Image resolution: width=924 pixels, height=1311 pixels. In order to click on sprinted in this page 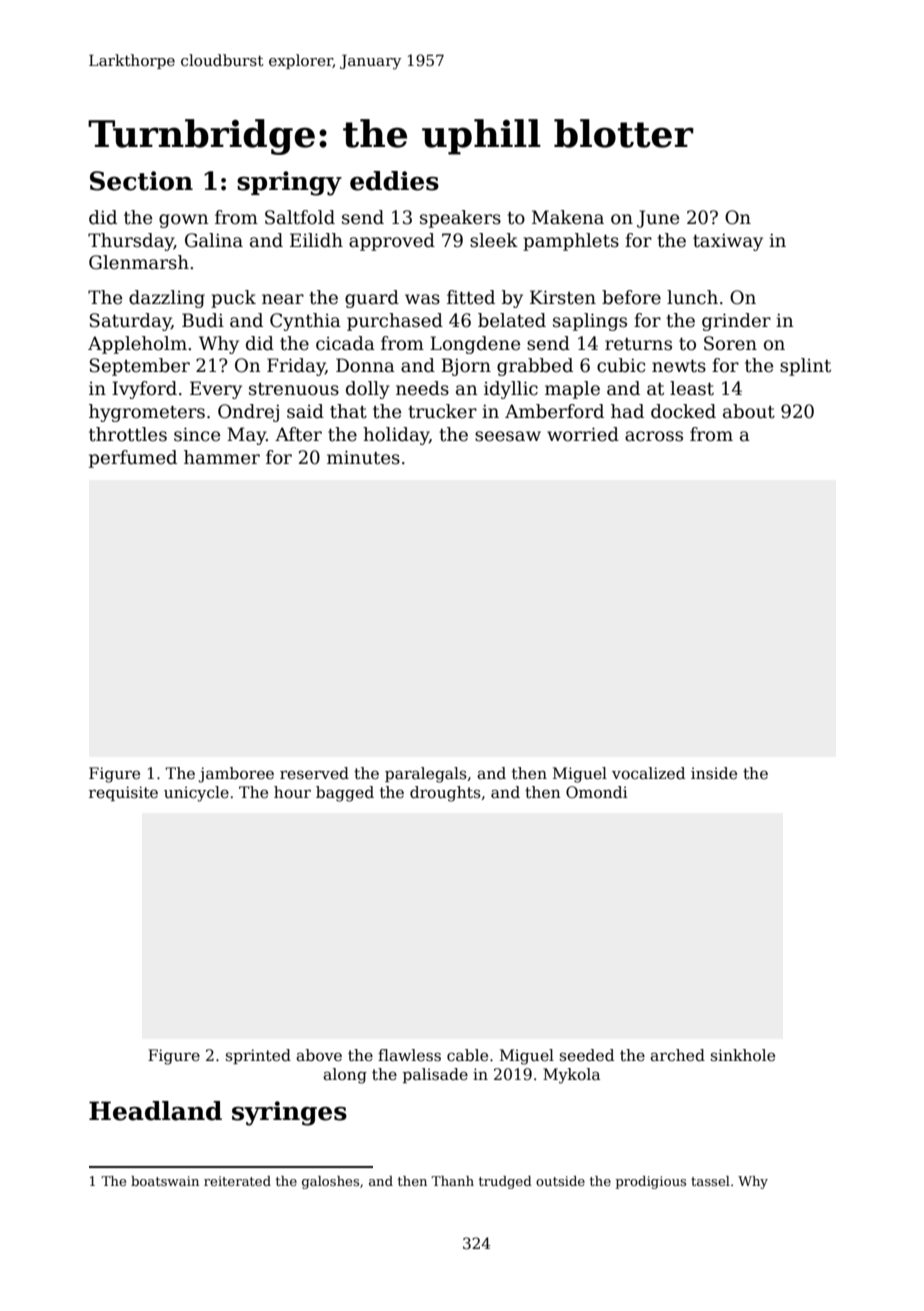, I will do `click(258, 1056)`.
